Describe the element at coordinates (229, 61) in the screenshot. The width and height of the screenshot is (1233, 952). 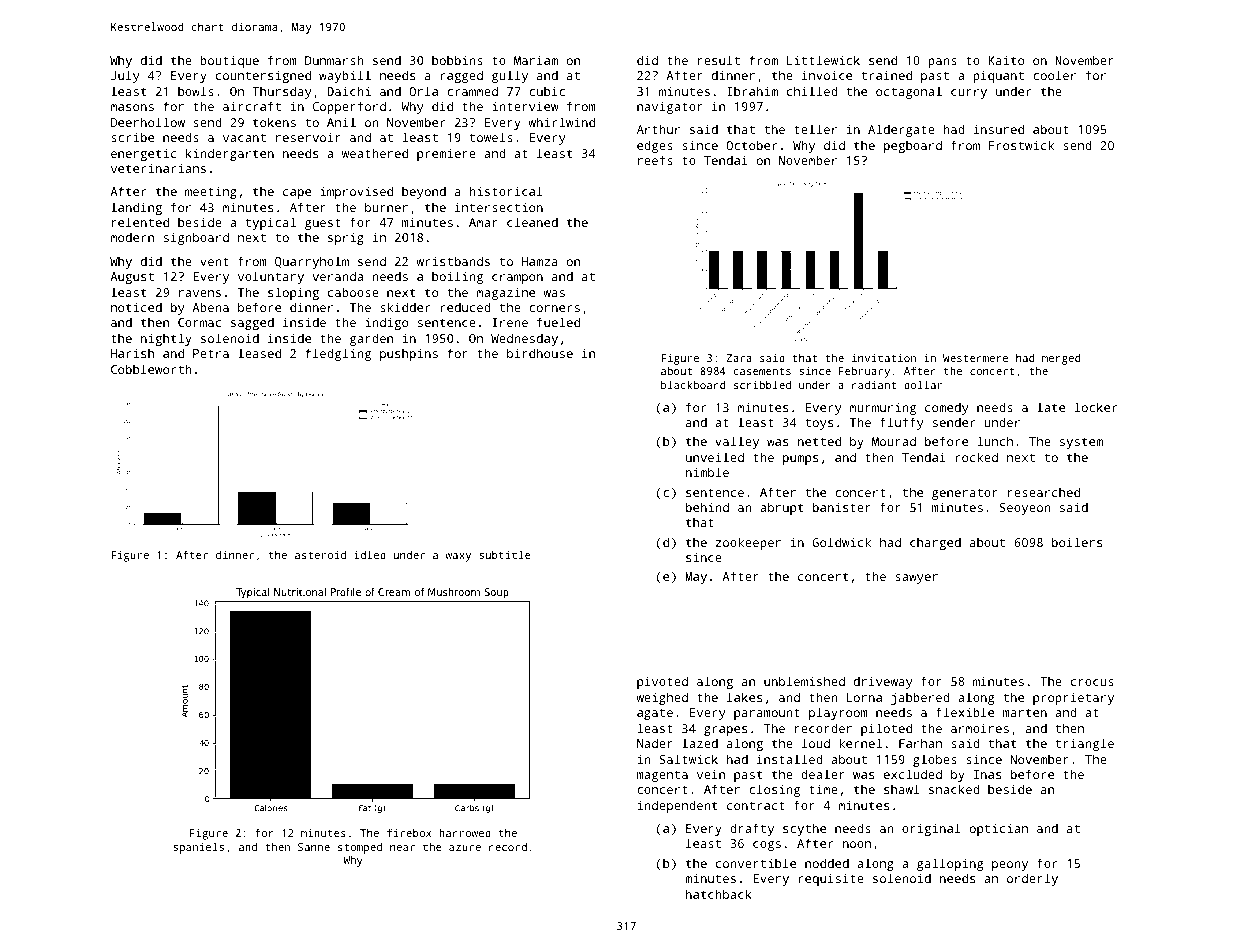
I see `boutique` at that location.
